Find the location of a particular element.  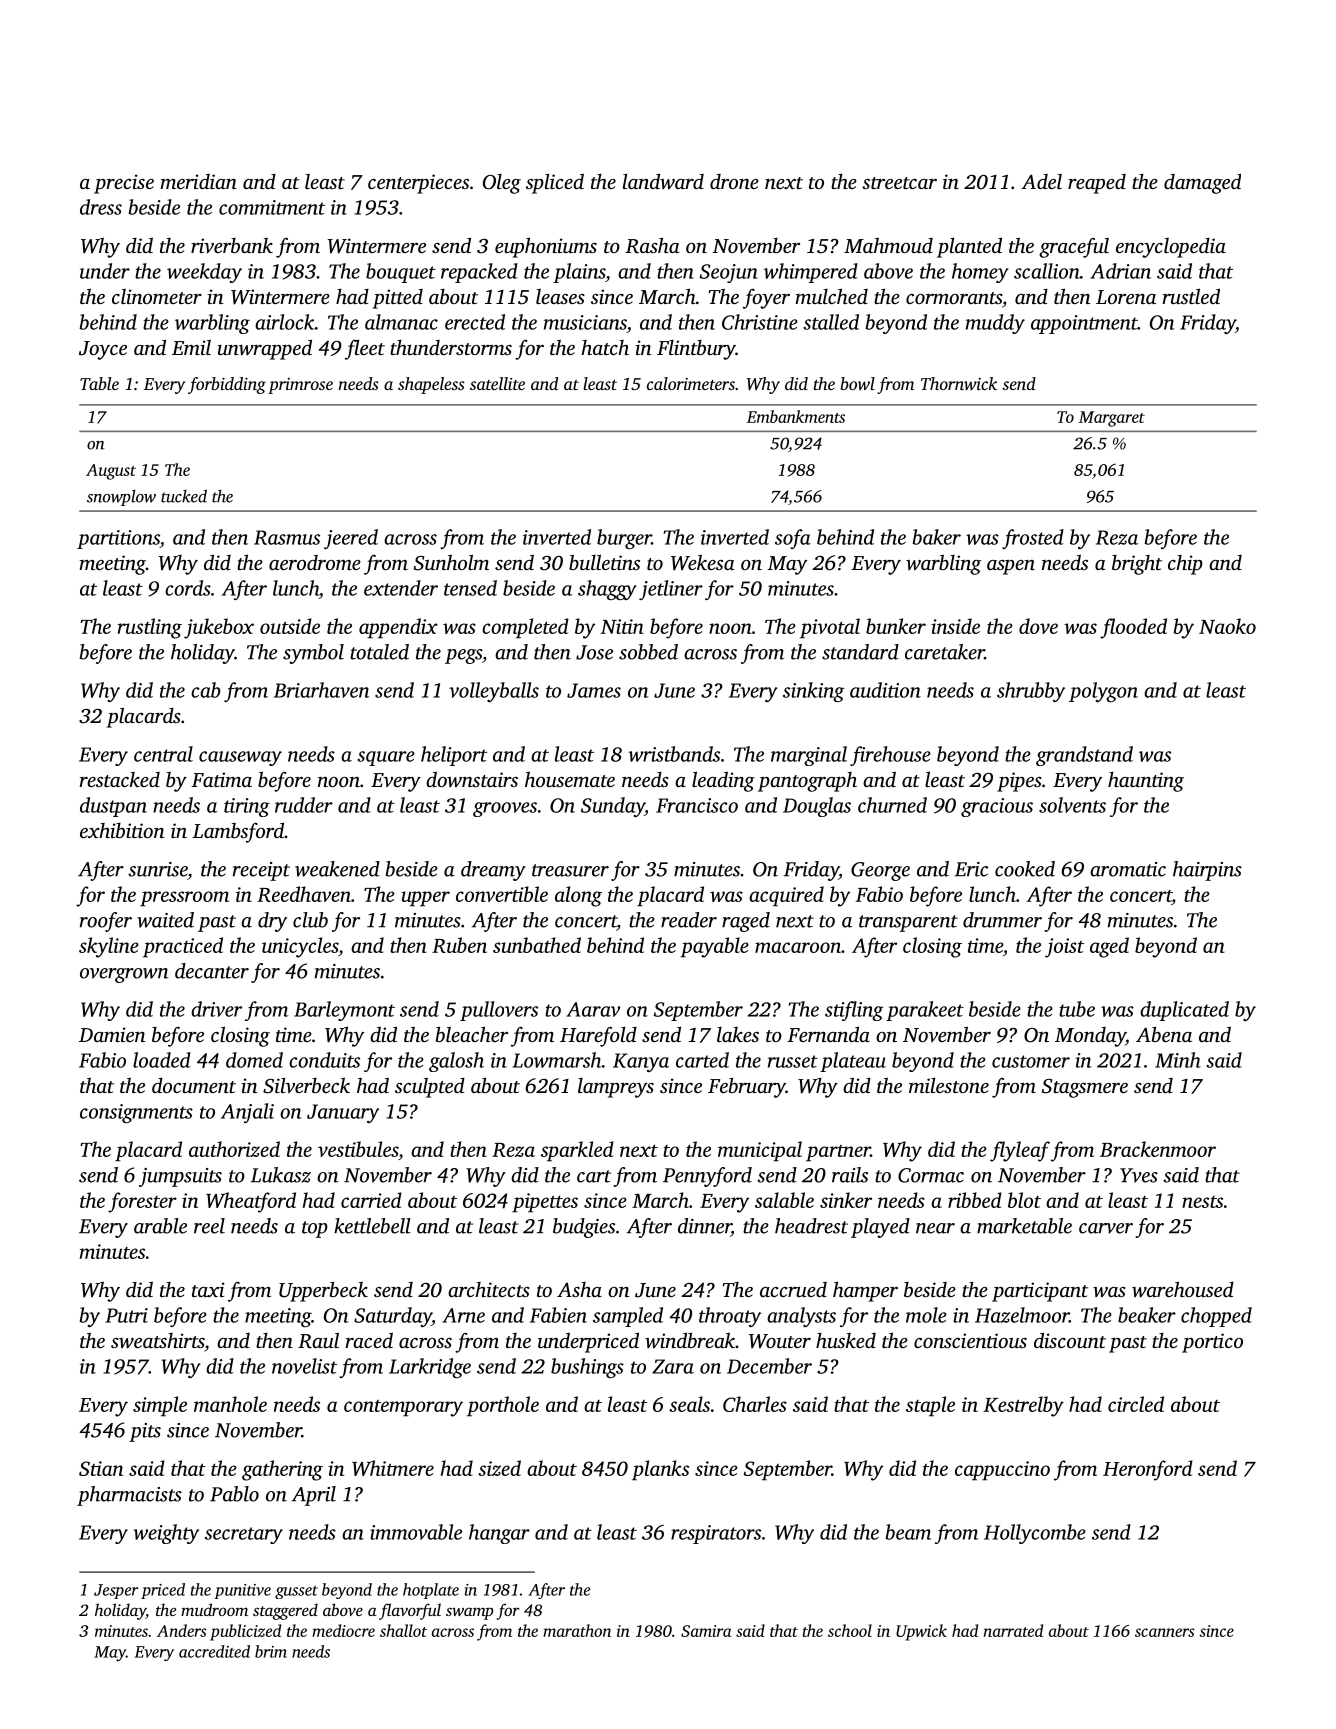

chip is located at coordinates (1185, 565).
